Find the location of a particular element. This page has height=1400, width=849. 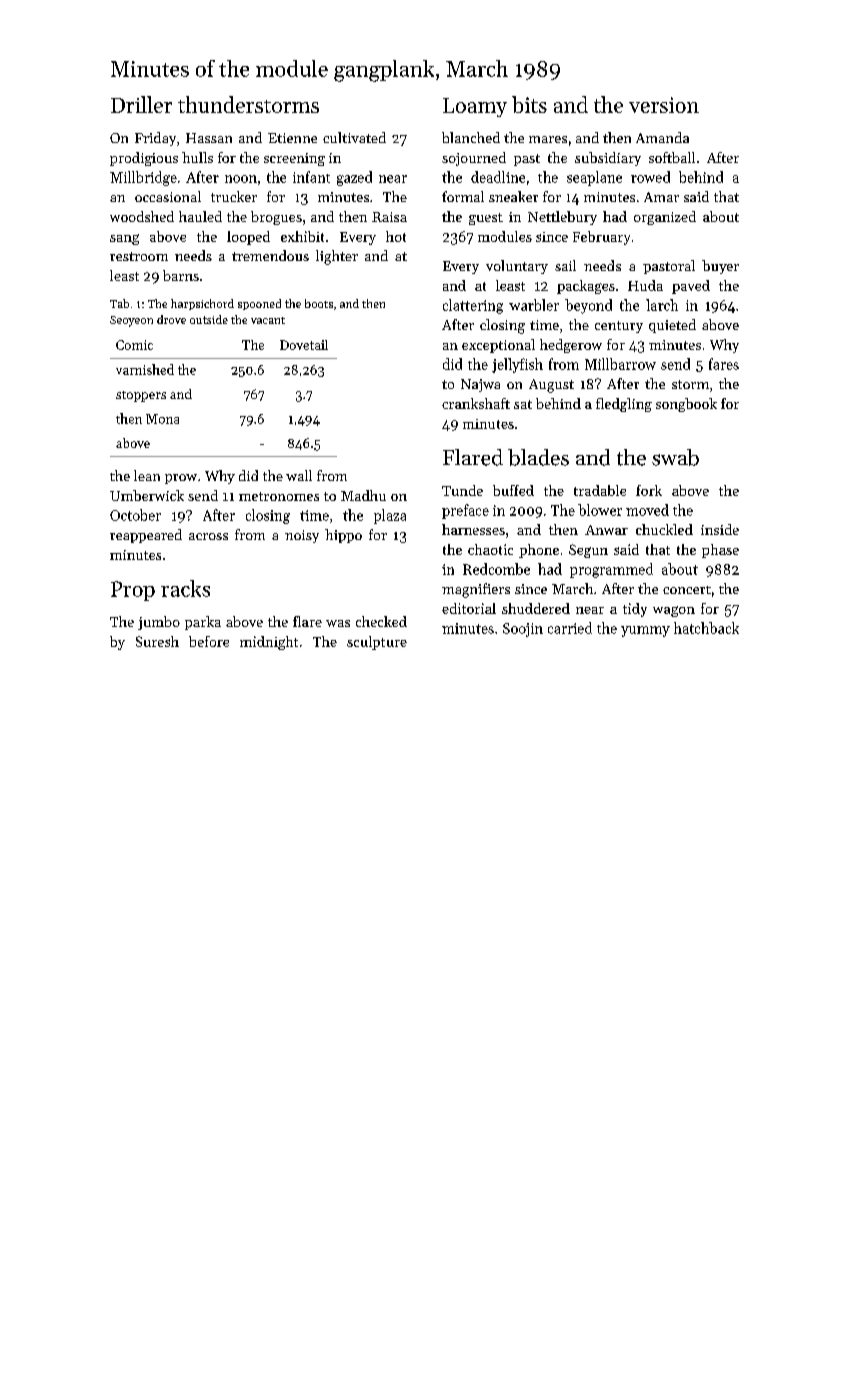

Hassan is located at coordinates (209, 138).
